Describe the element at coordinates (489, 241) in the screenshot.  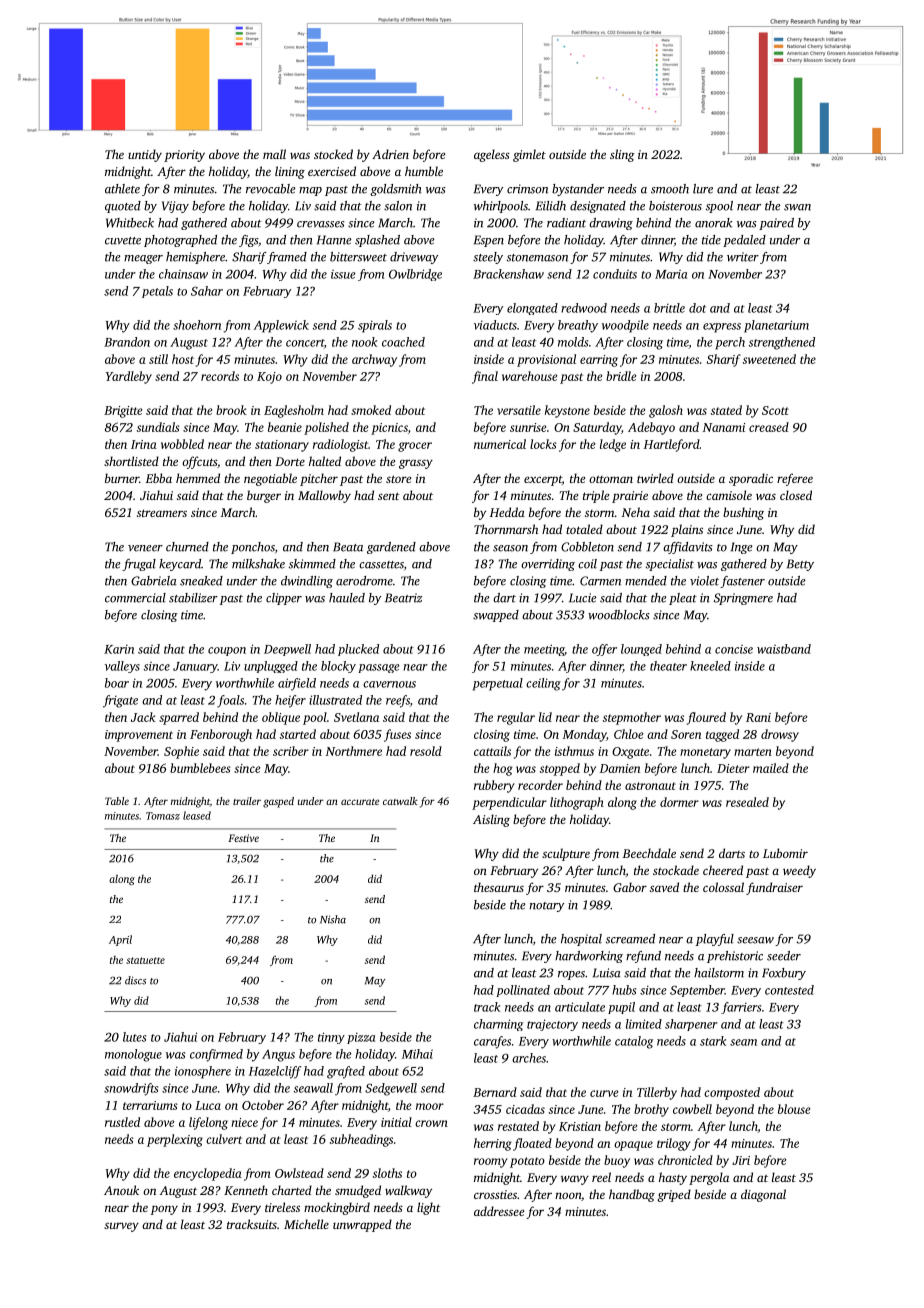
I see `Espen` at that location.
